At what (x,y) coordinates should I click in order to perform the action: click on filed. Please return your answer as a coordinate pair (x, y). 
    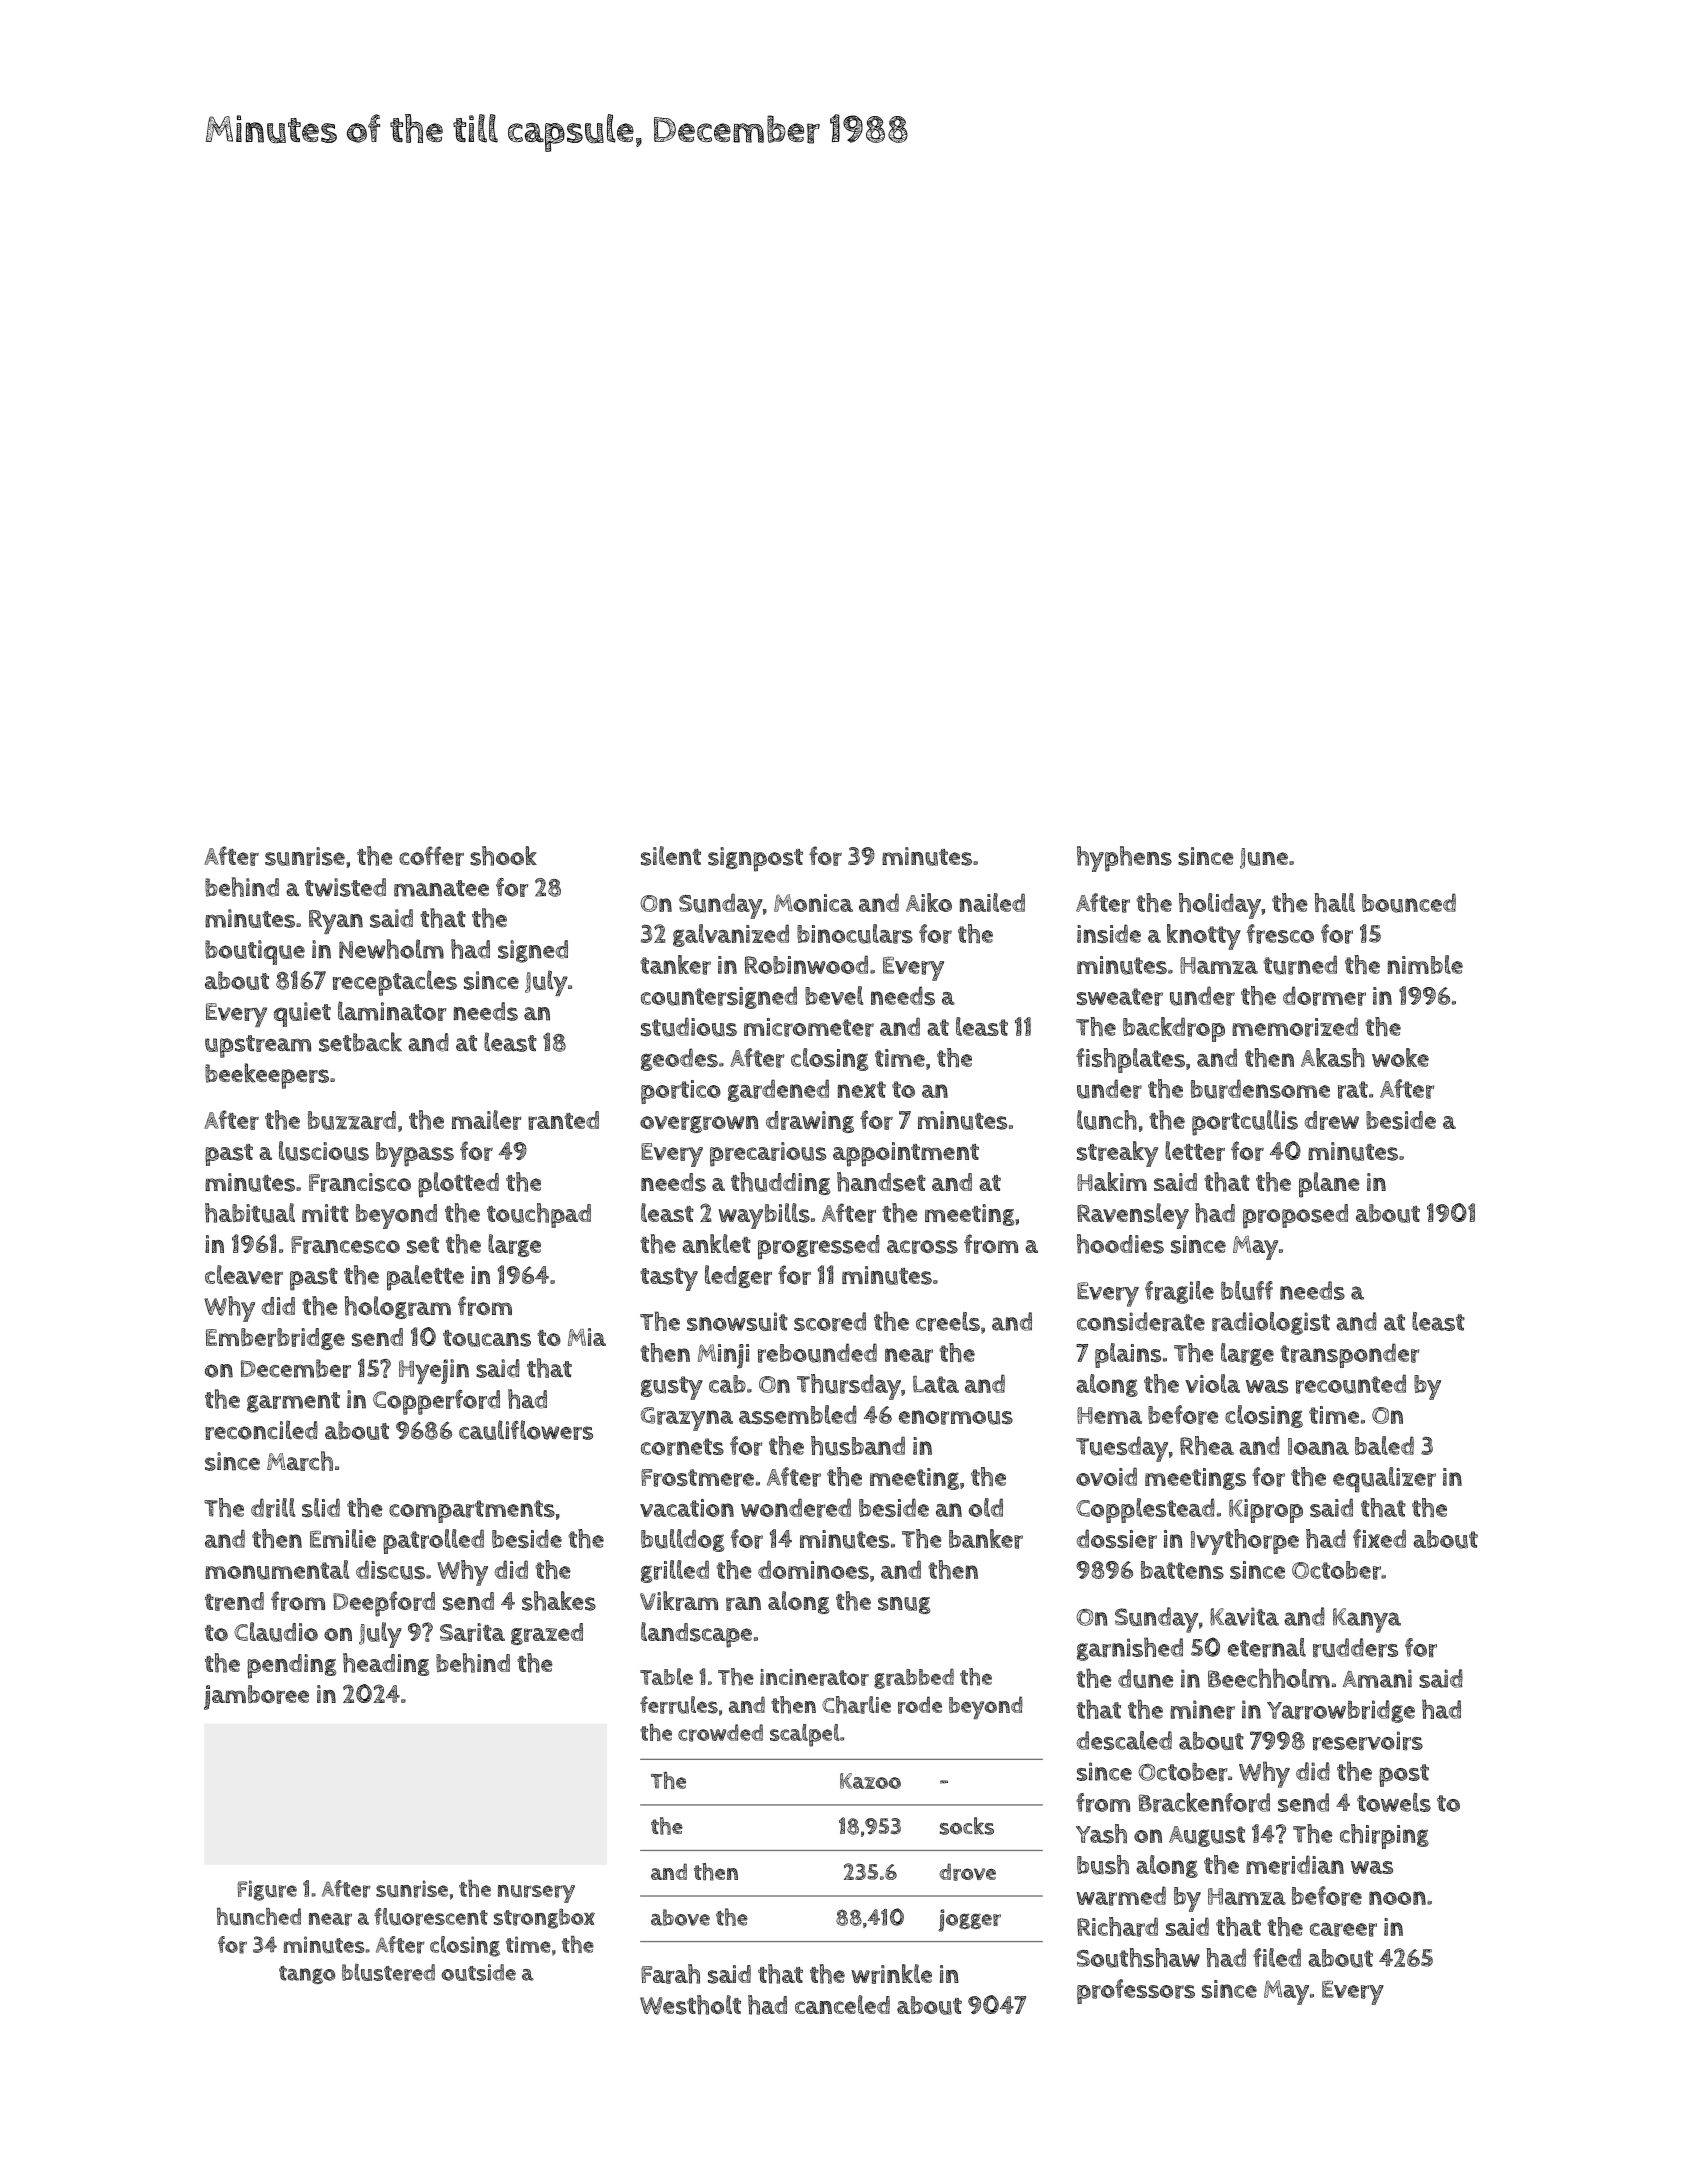
    Looking at the image, I should click on (1277, 1957).
